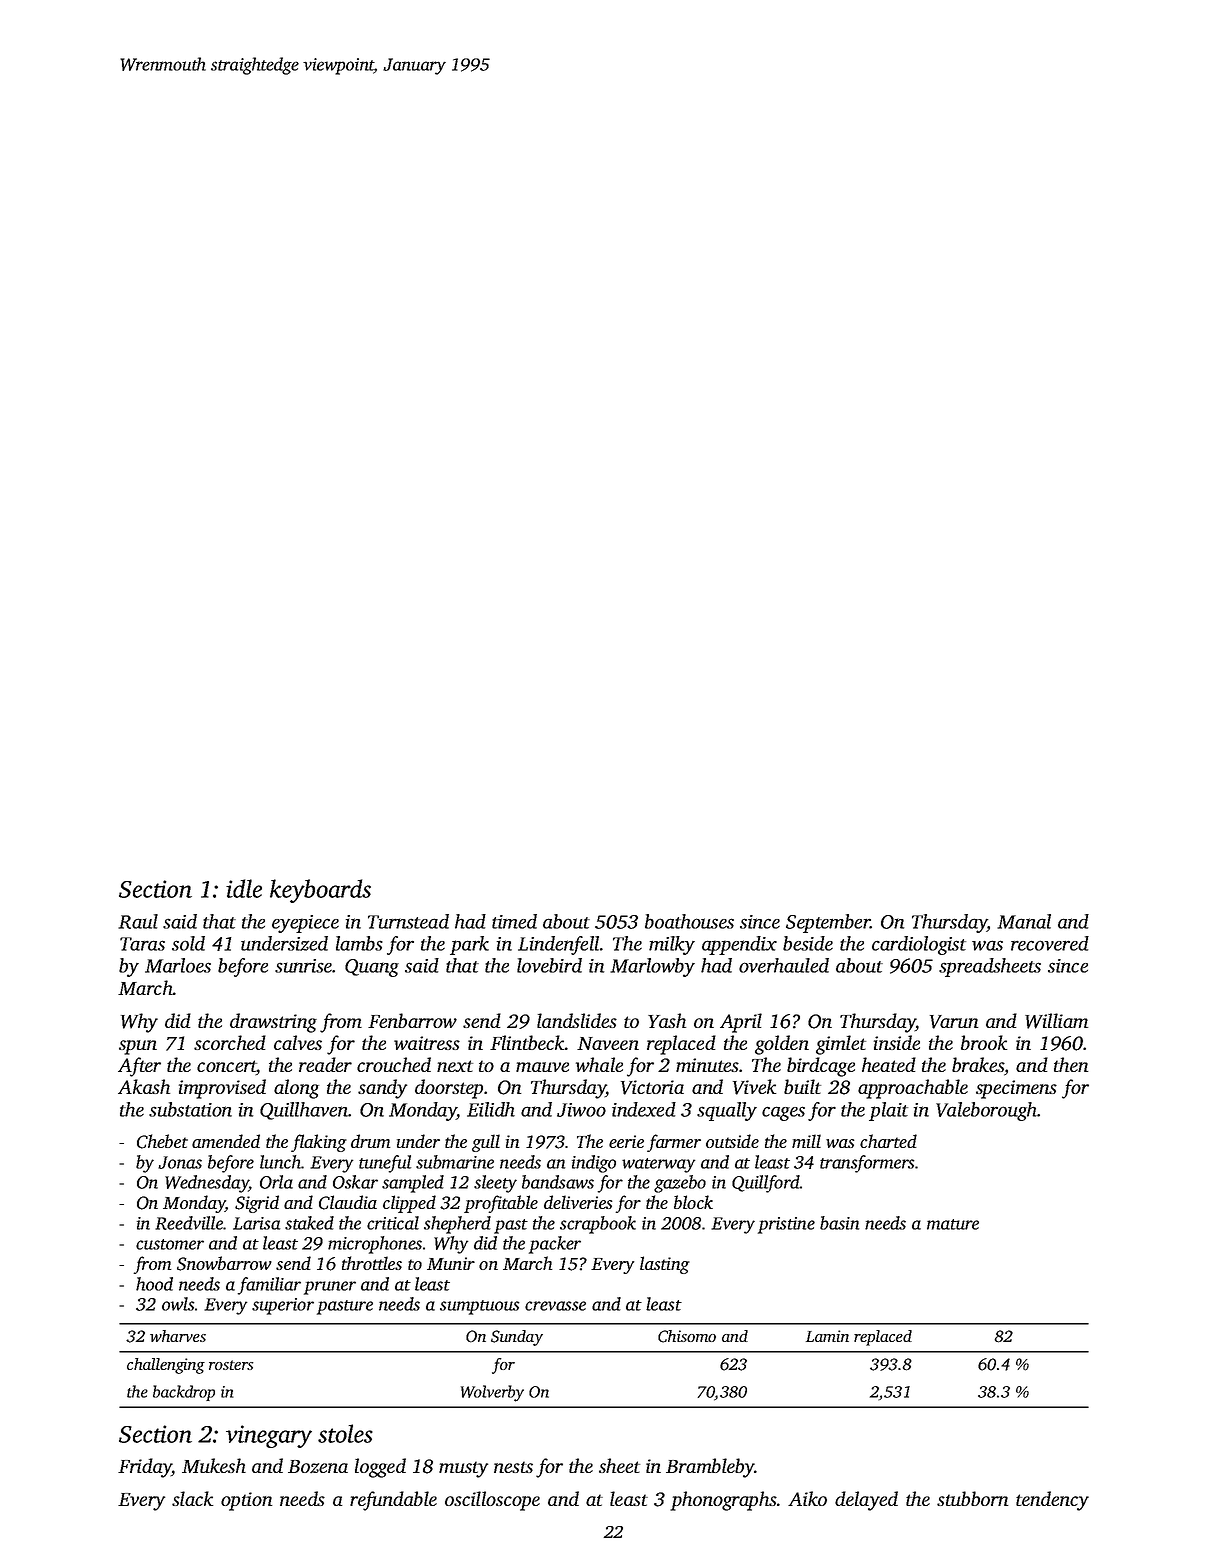 Image resolution: width=1208 pixels, height=1563 pixels. I want to click on Jonas, so click(180, 1162).
